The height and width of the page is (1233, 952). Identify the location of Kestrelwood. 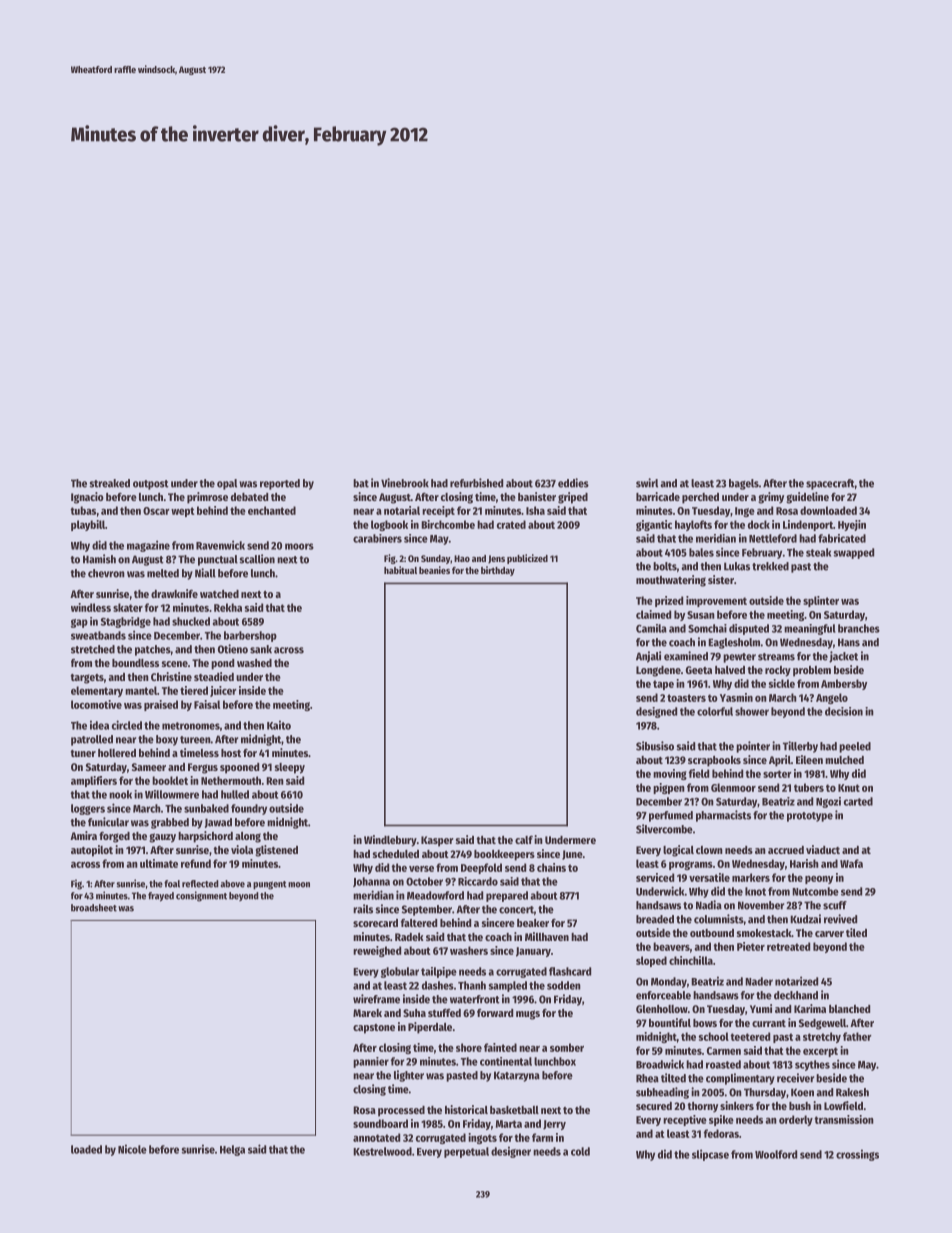
(382, 1151).
